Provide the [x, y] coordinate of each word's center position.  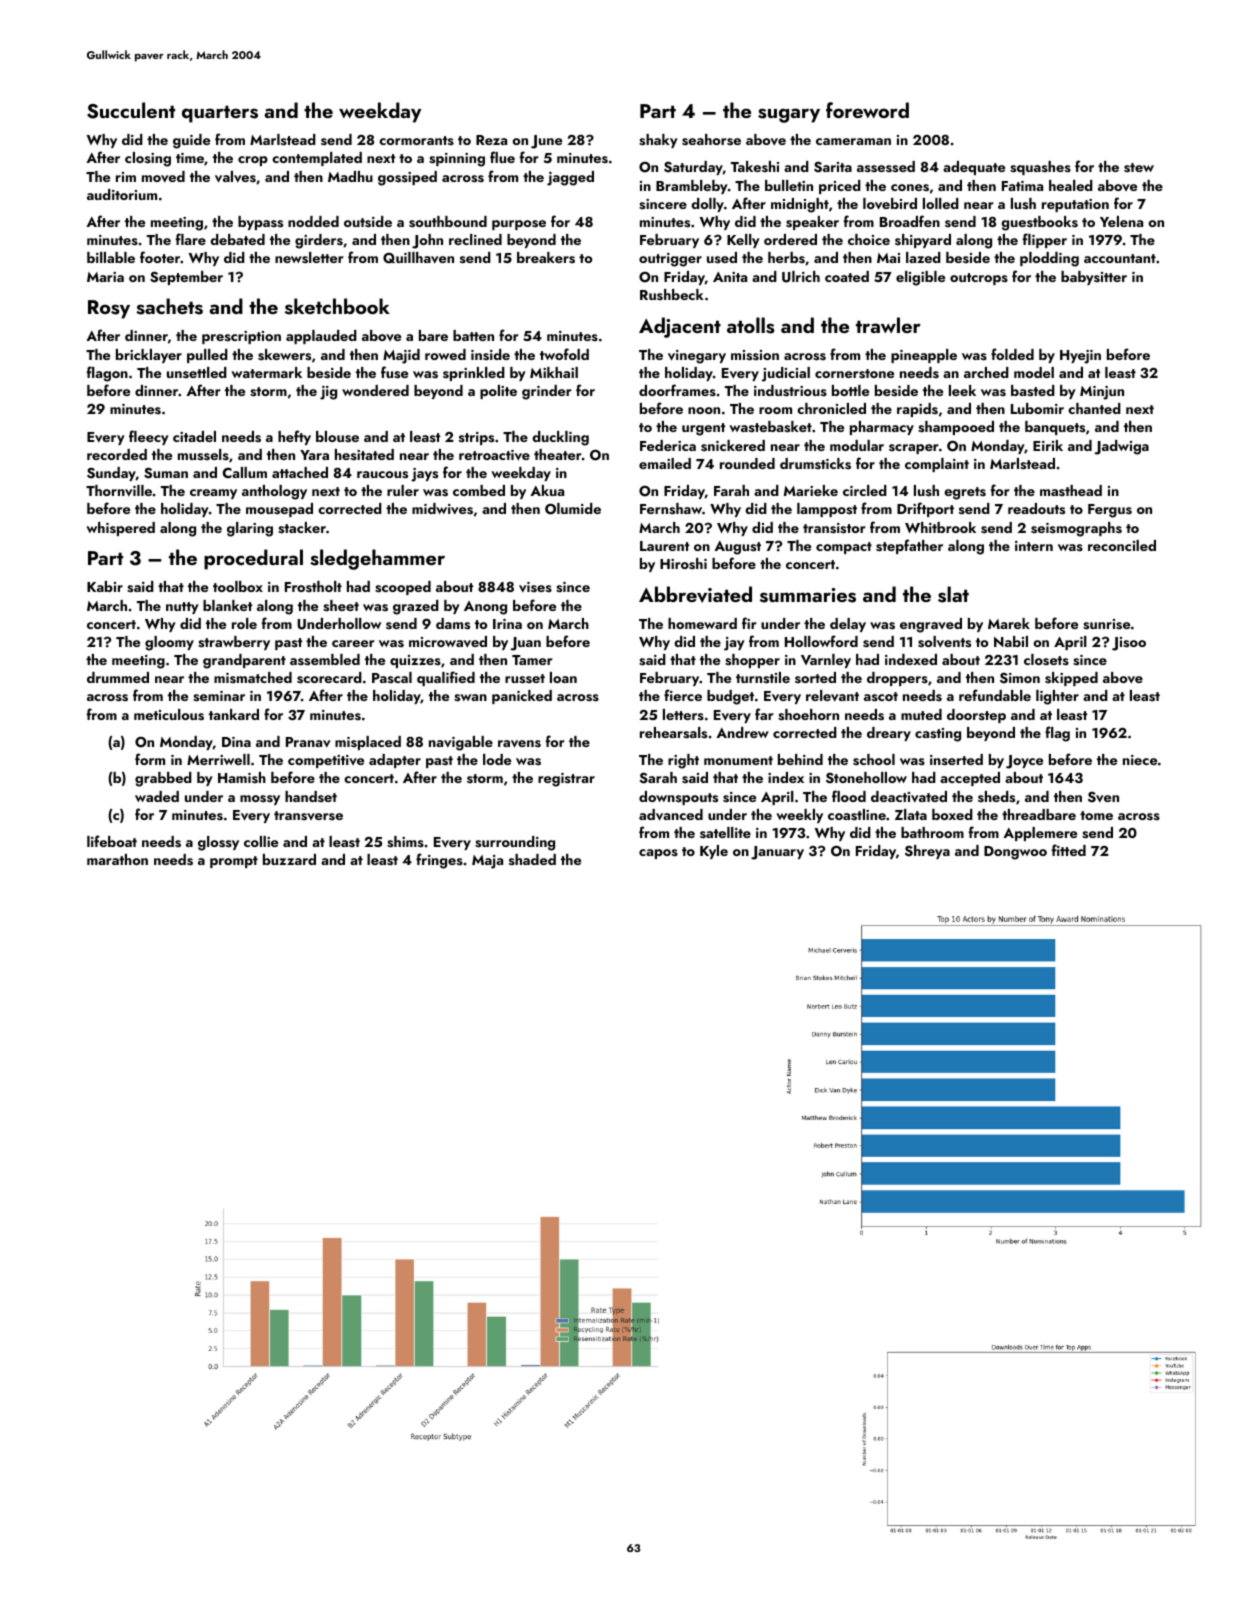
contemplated [317, 159]
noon [704, 410]
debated [237, 239]
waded [157, 796]
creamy [213, 494]
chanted [1094, 408]
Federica [668, 445]
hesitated [364, 454]
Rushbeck [672, 294]
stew [1139, 168]
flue [502, 157]
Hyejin [1080, 357]
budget [730, 697]
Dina [236, 742]
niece [1140, 760]
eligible [920, 278]
